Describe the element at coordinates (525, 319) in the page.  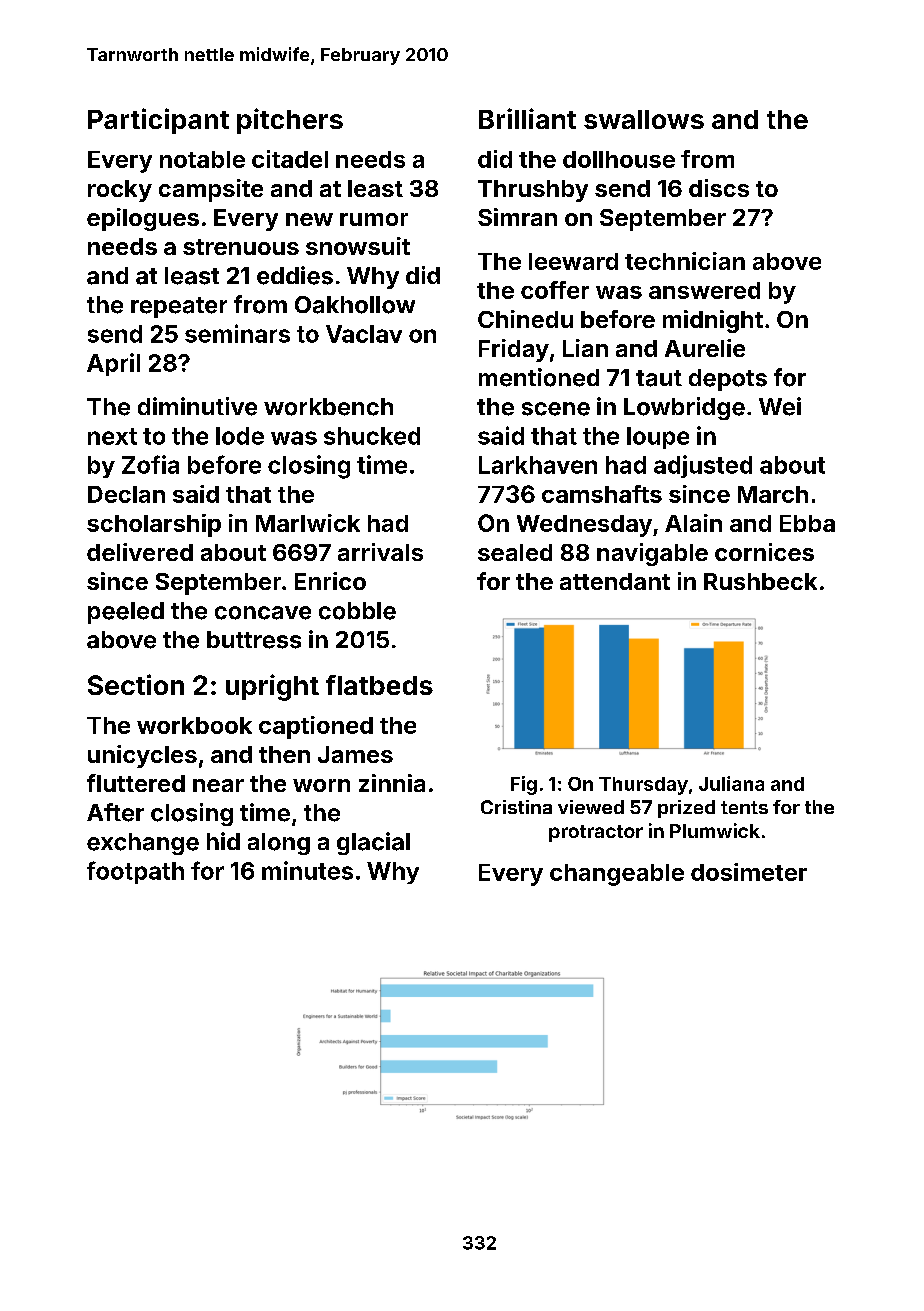
I see `Chinedu` at that location.
